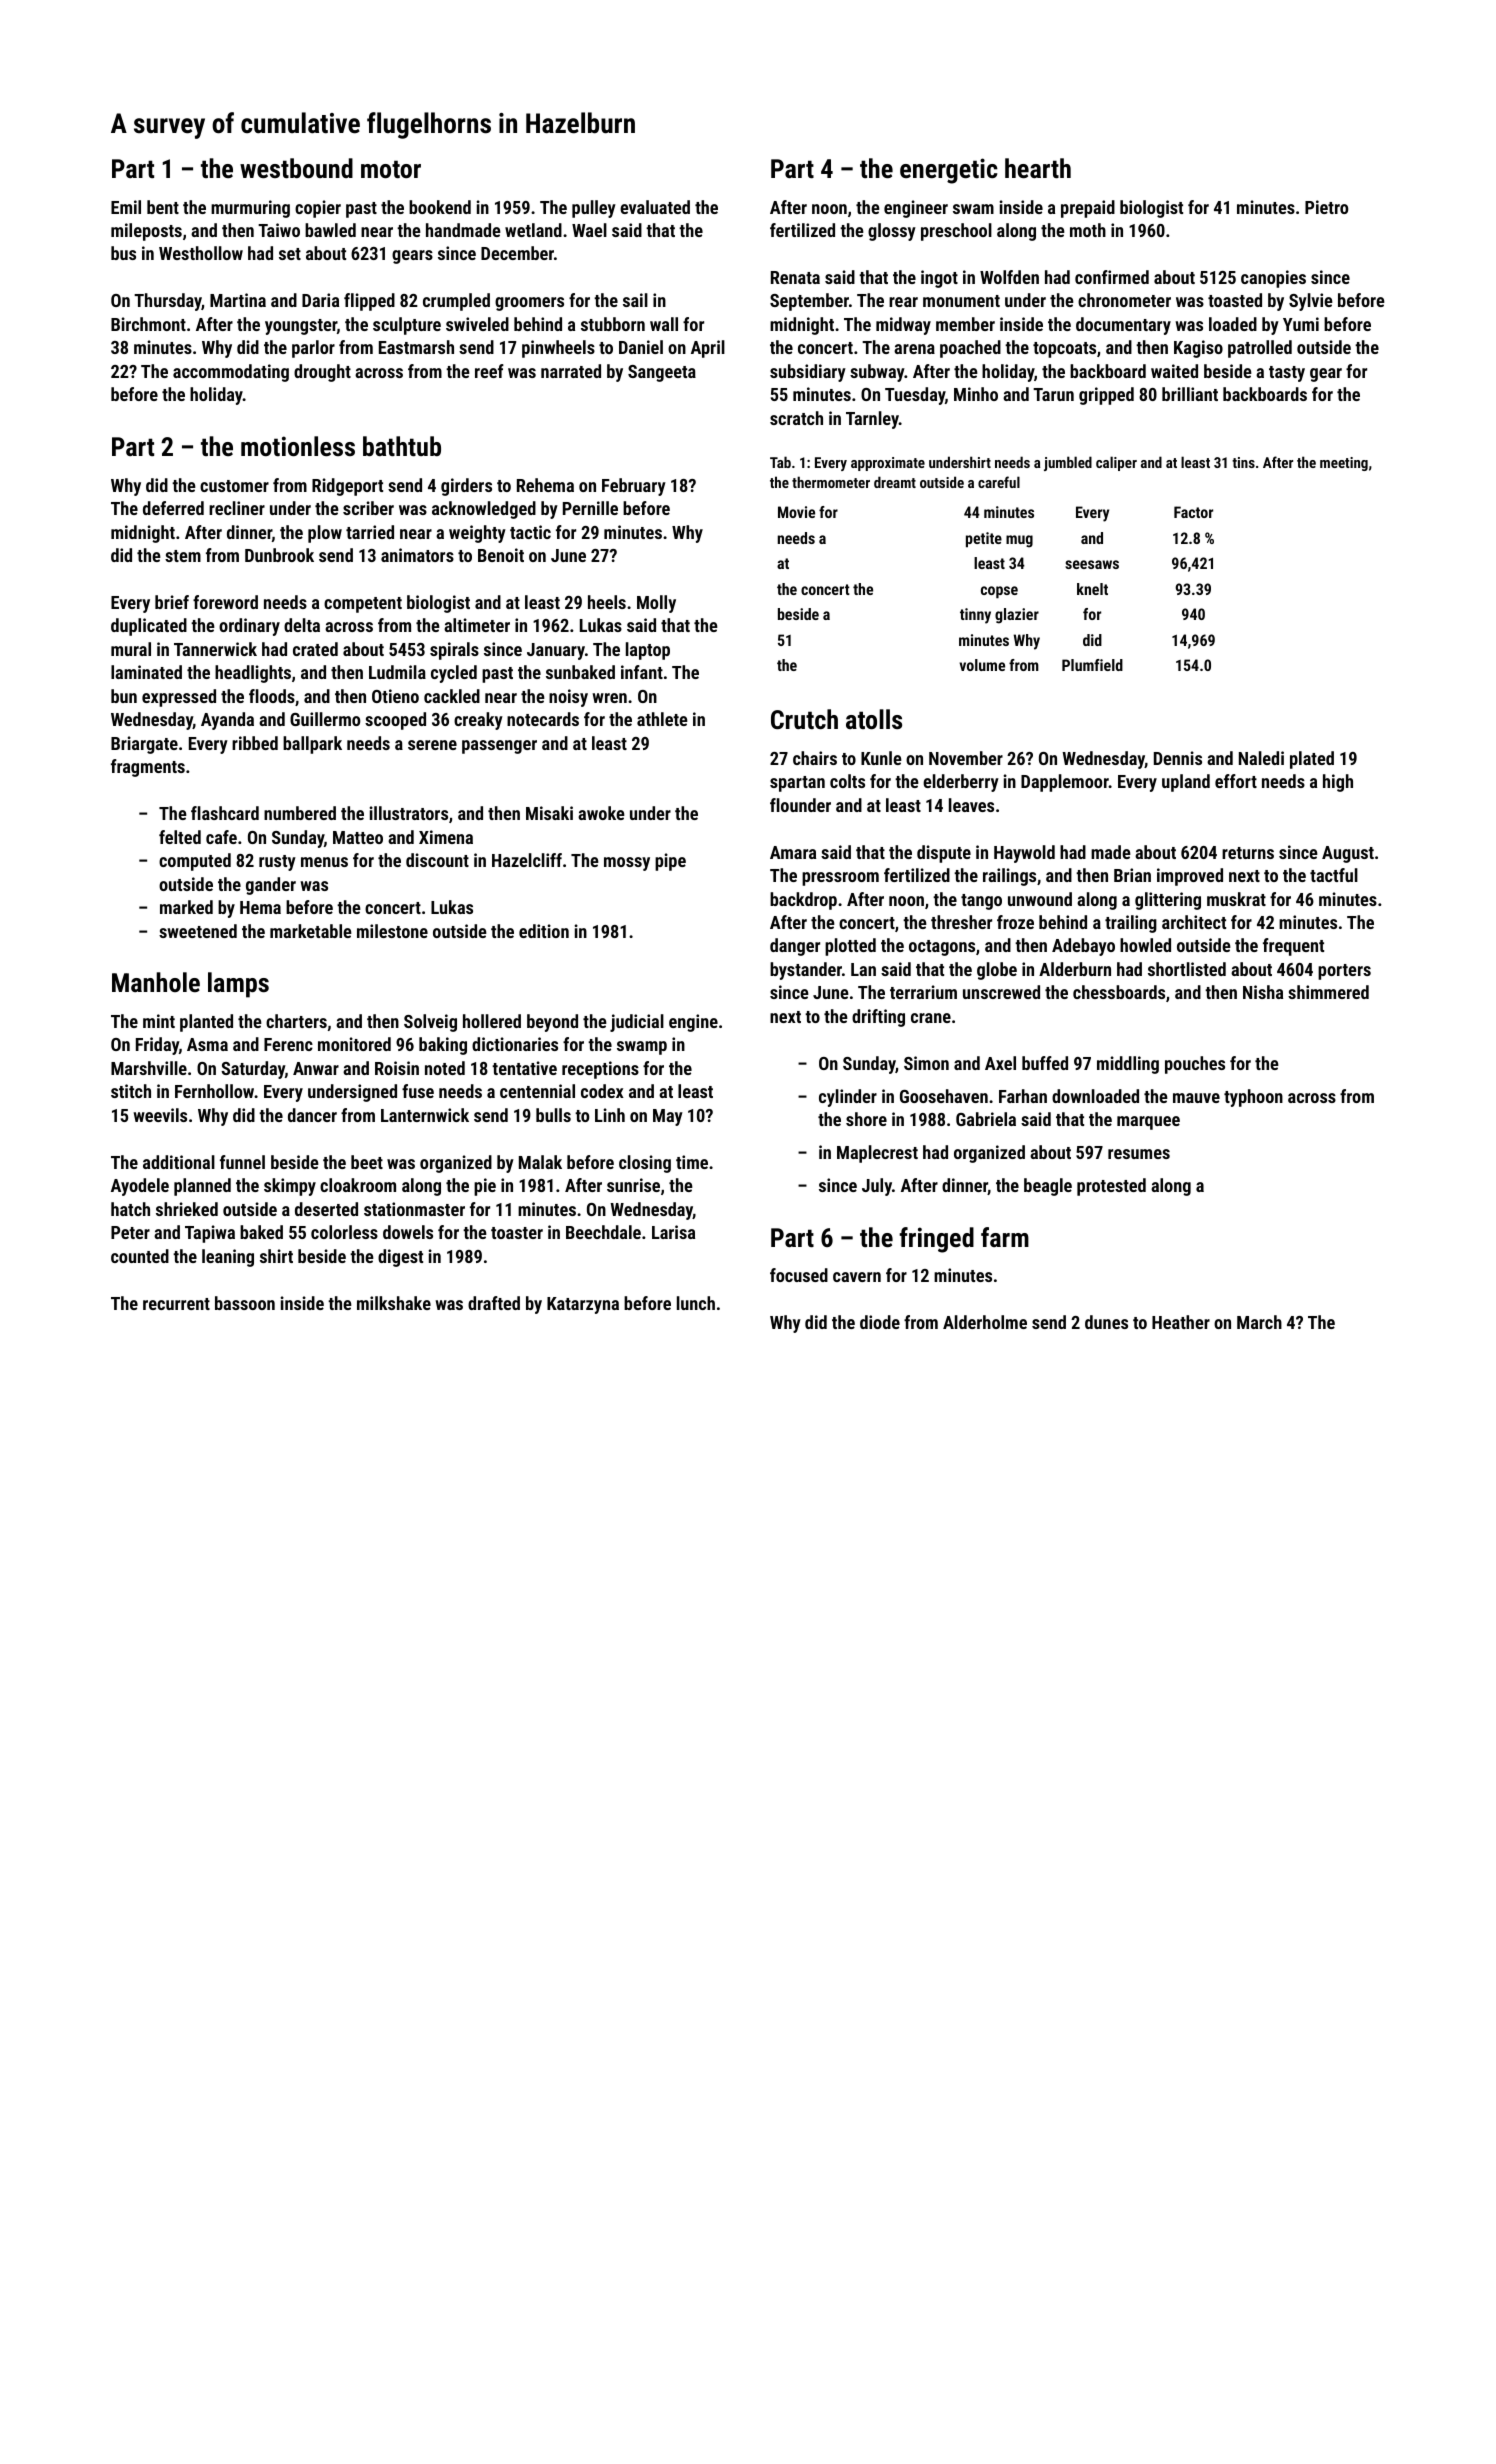 This image has width=1496, height=2464. Describe the element at coordinates (1301, 324) in the image. I see `Yumi` at that location.
